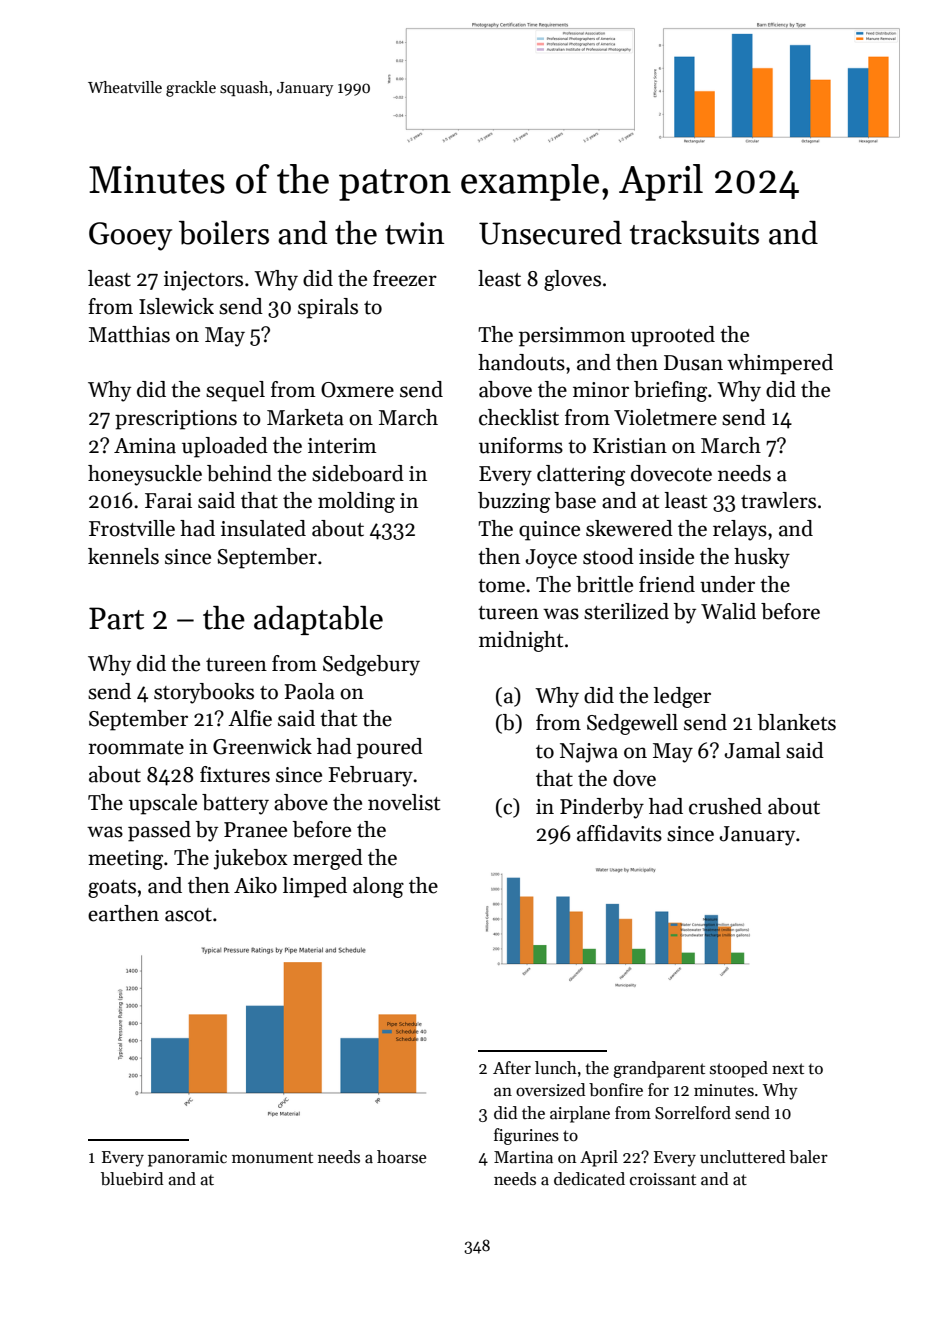 The width and height of the screenshot is (928, 1317). What do you see at coordinates (132, 1179) in the screenshot?
I see `bluebird` at bounding box center [132, 1179].
